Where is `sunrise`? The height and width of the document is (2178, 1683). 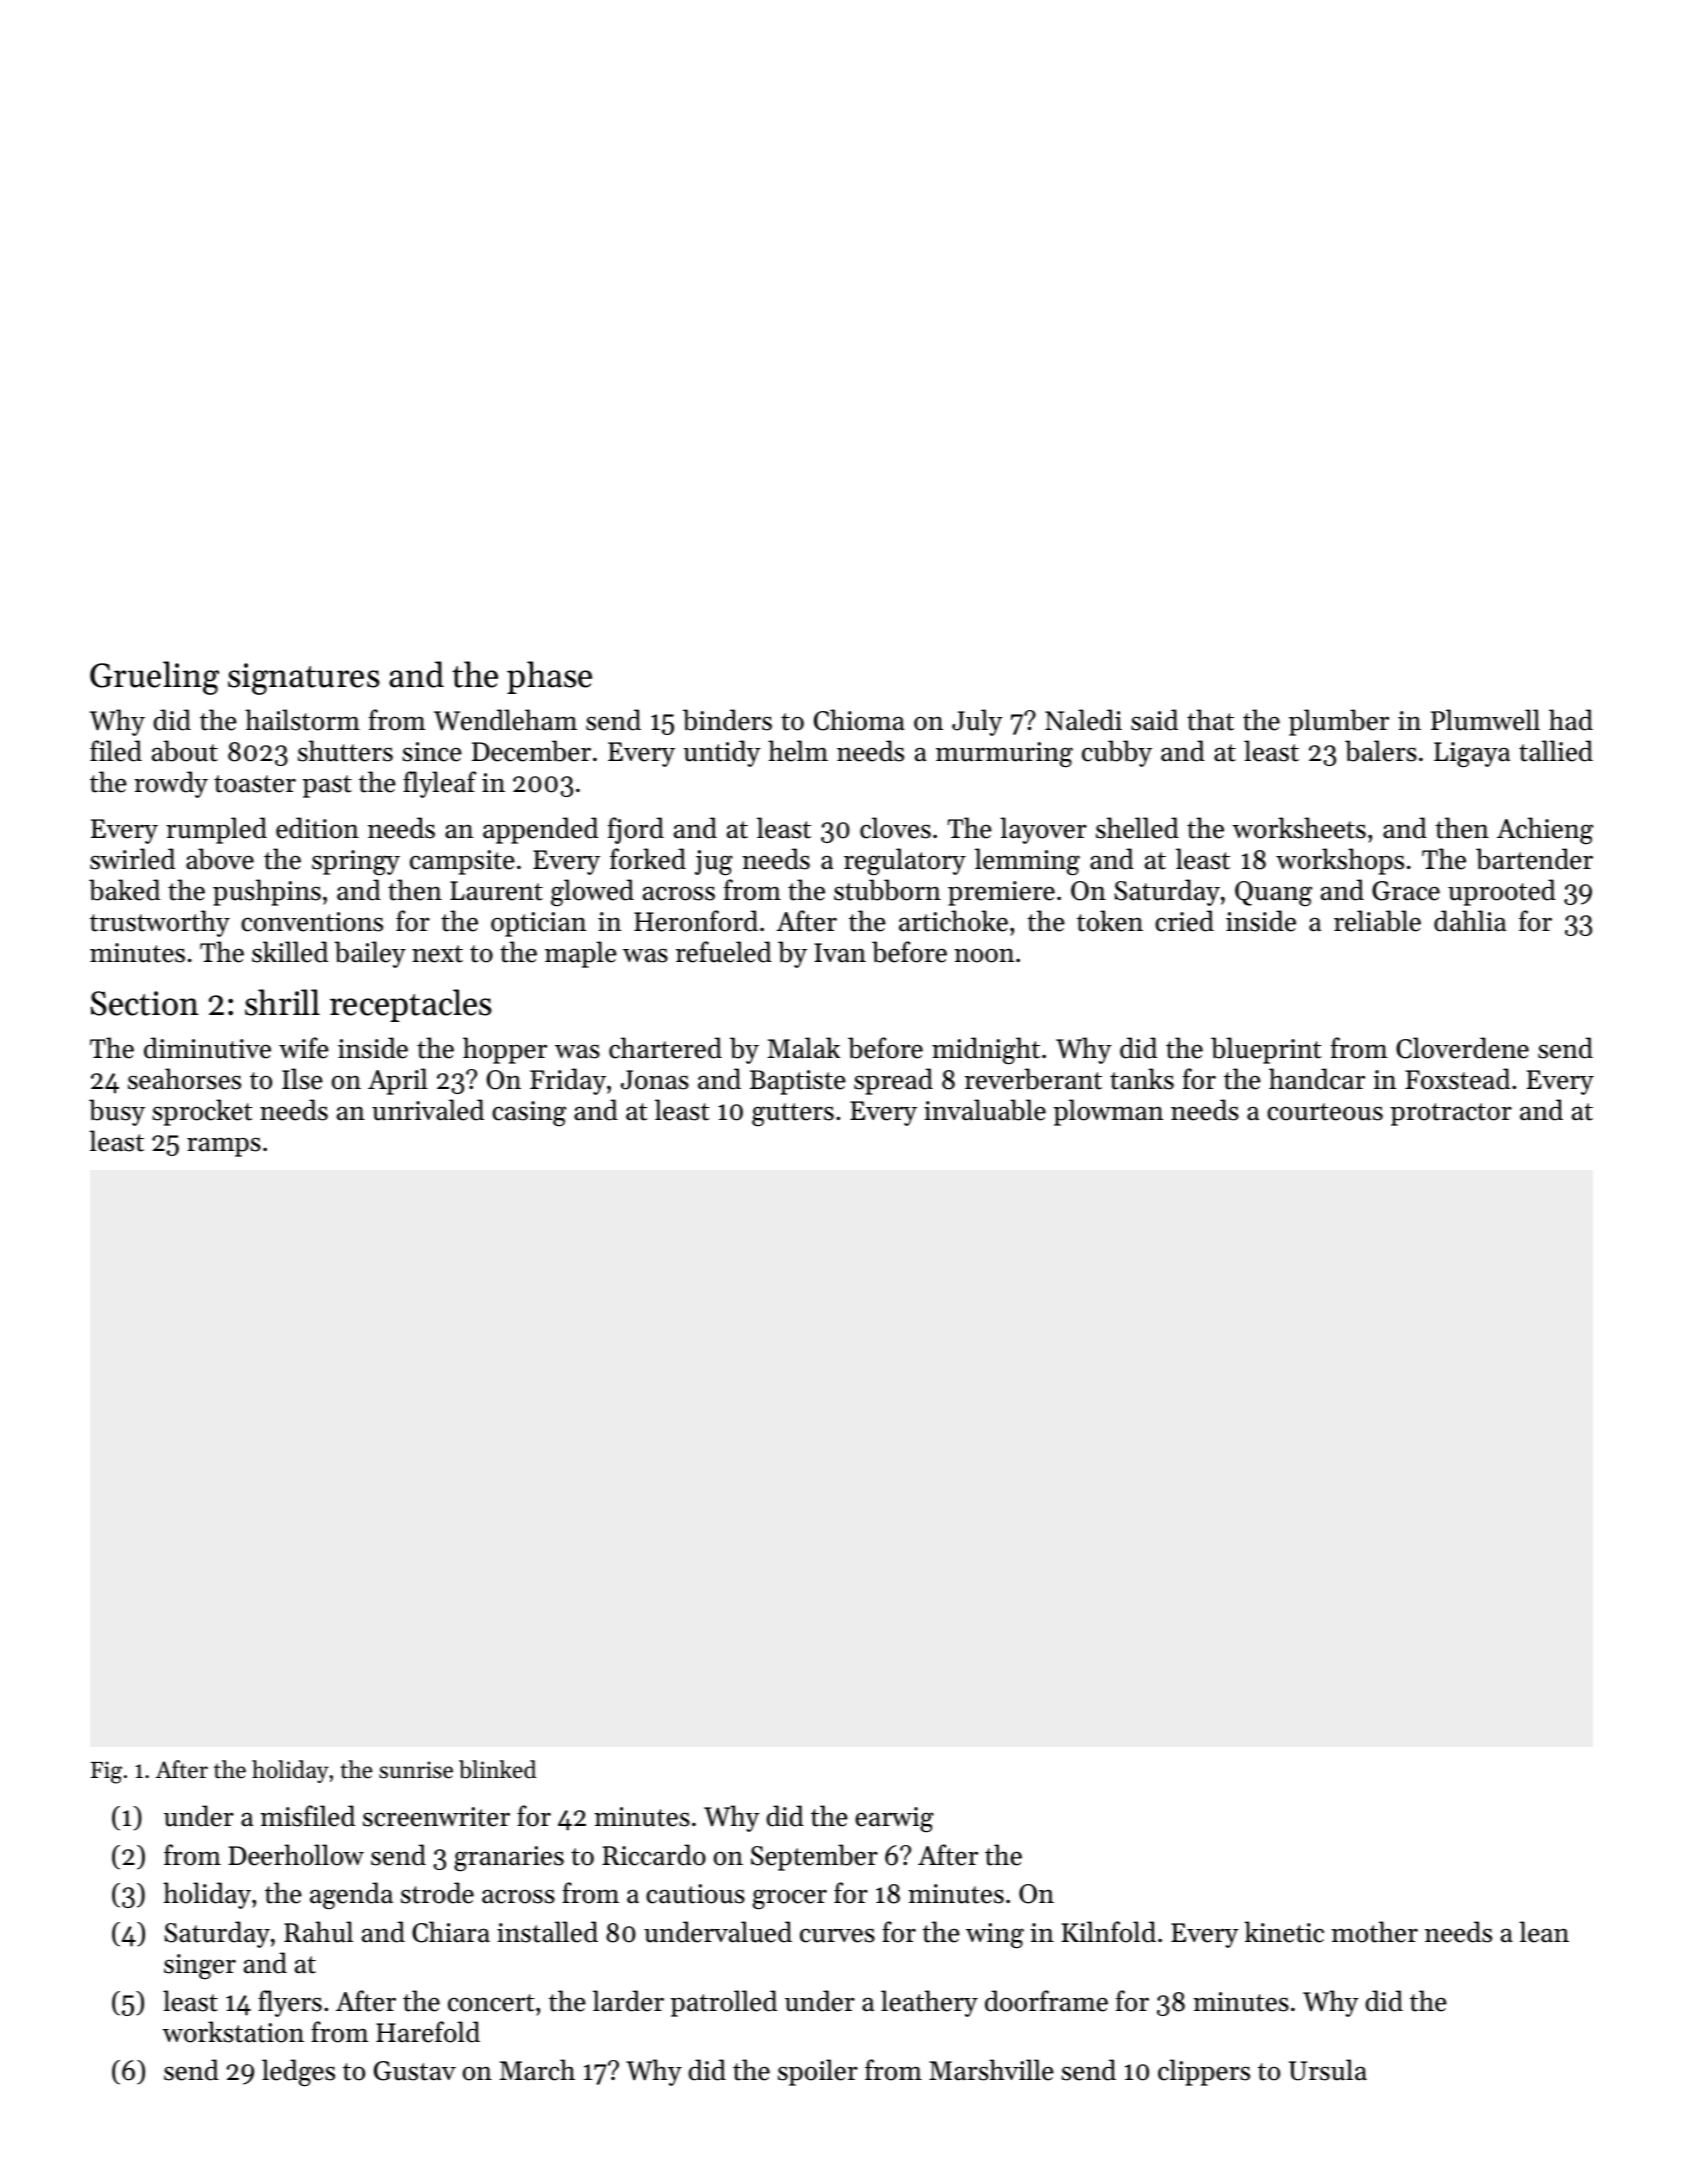 sunrise is located at coordinates (416, 1770).
